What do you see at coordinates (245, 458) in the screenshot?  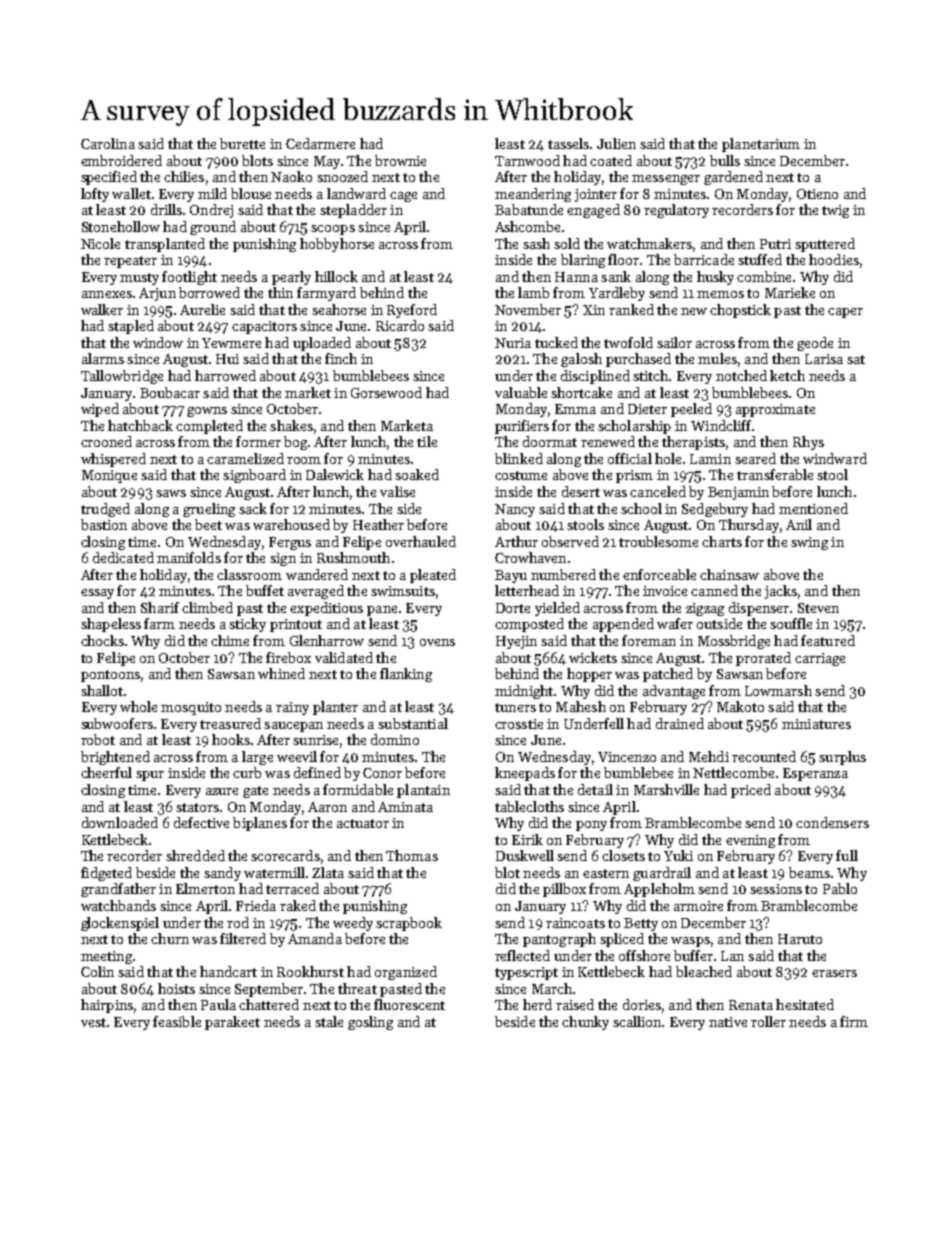 I see `caramelized` at bounding box center [245, 458].
